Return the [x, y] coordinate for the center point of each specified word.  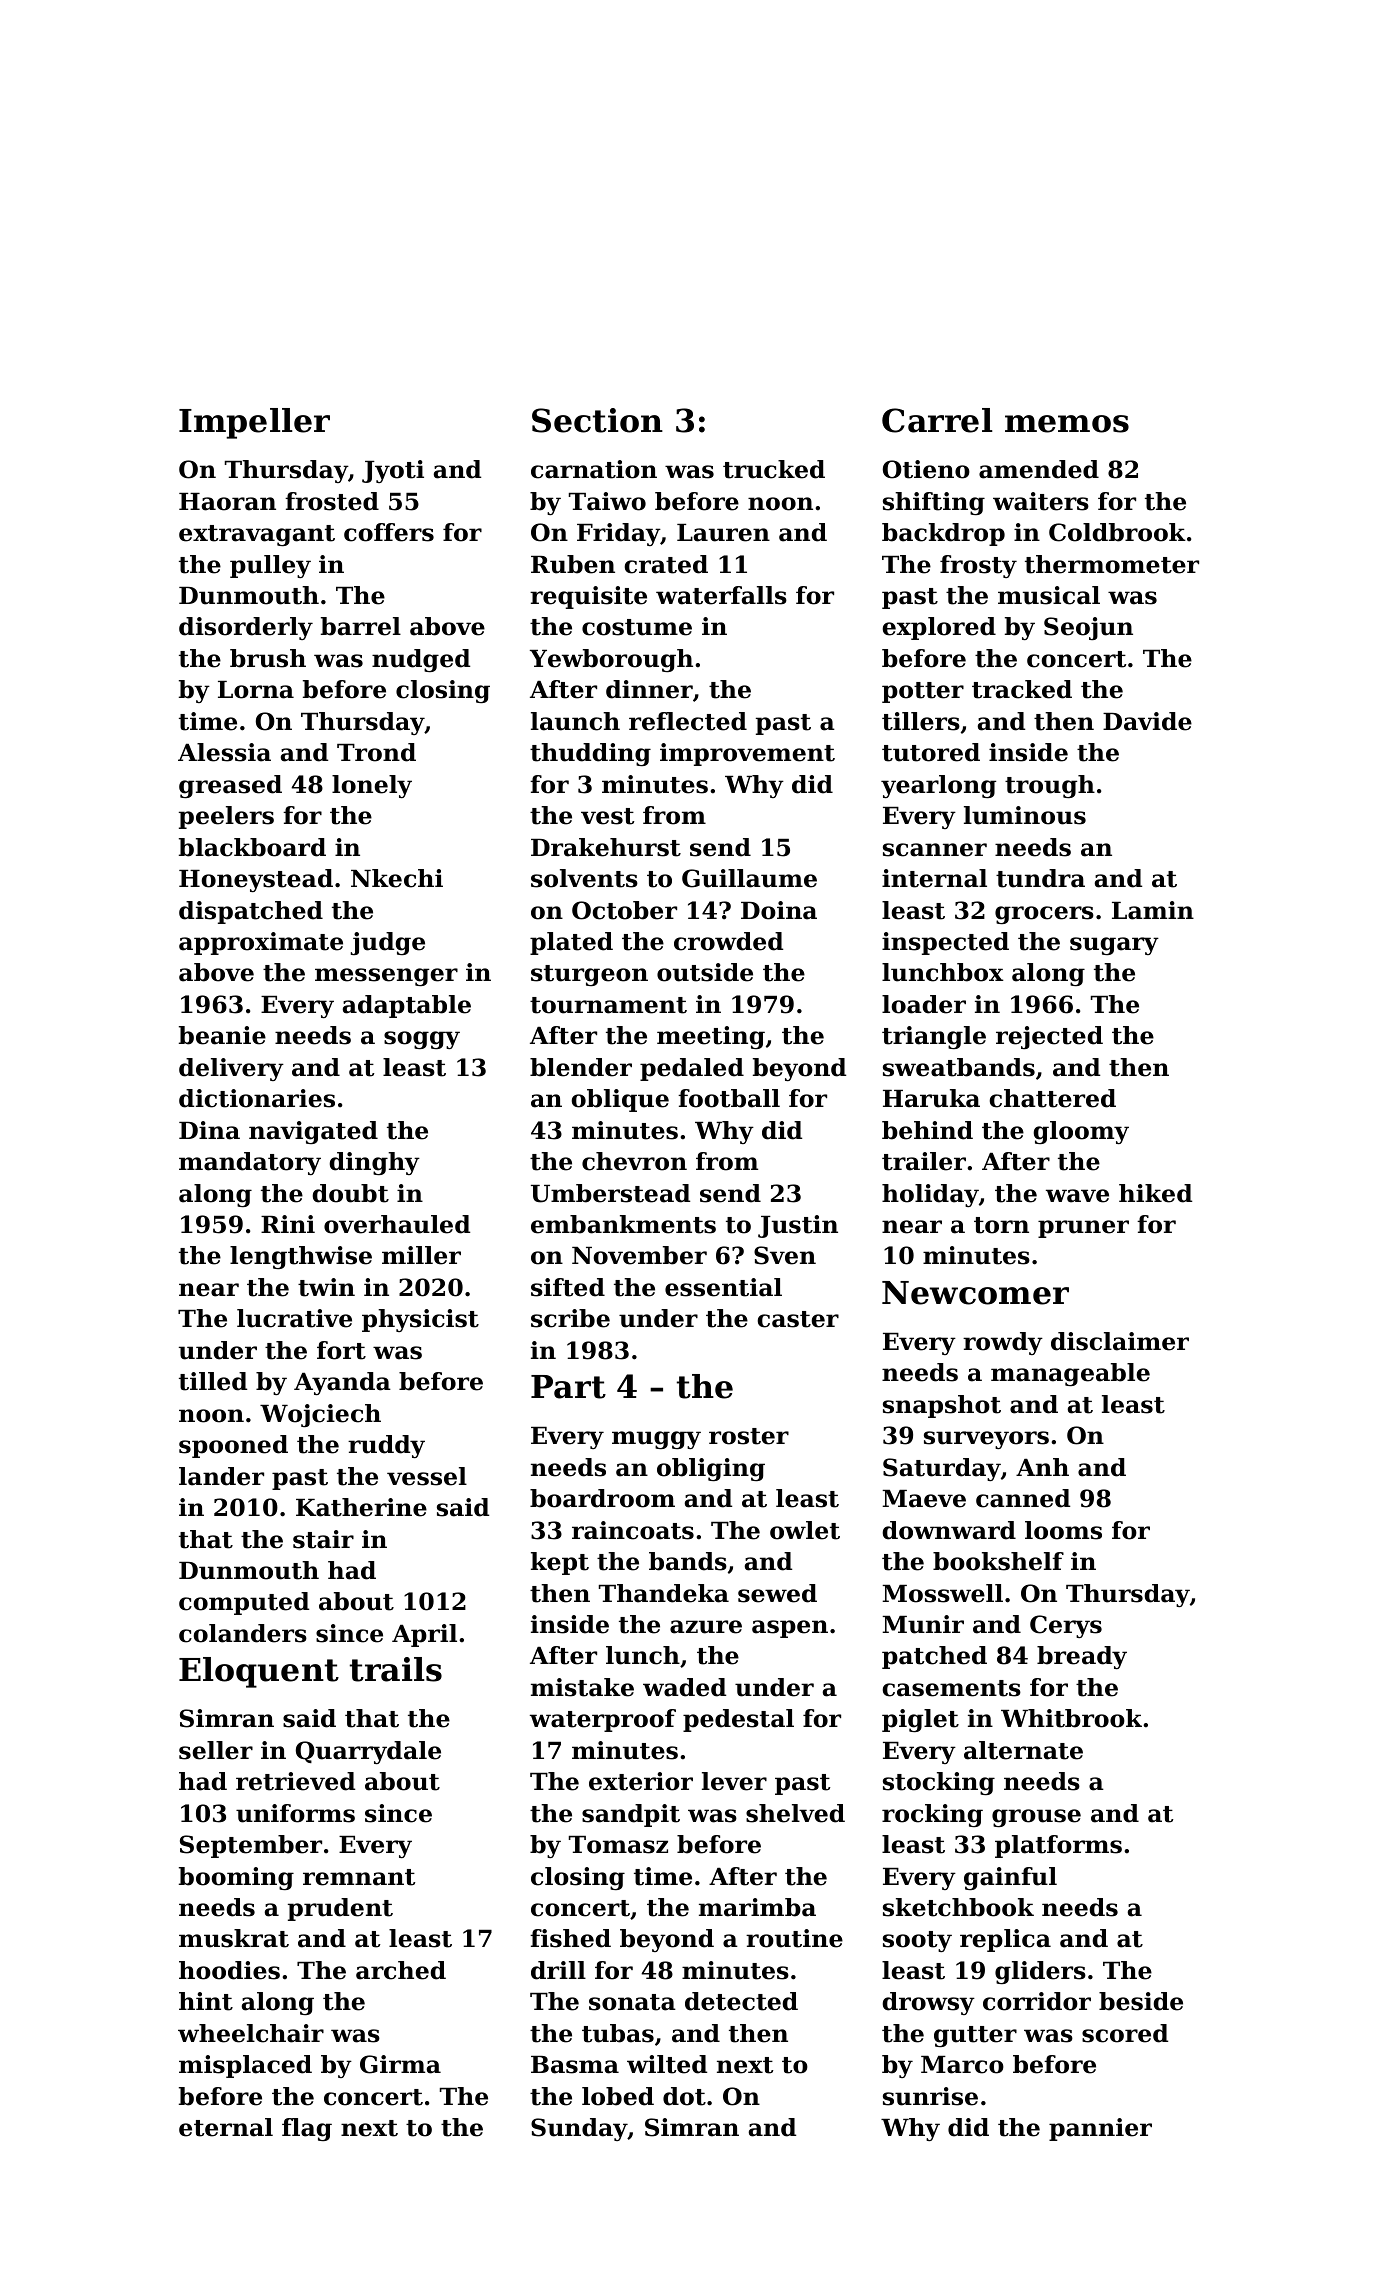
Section [597, 420]
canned [1023, 1498]
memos [1067, 424]
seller [216, 1750]
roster [749, 1436]
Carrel [937, 420]
